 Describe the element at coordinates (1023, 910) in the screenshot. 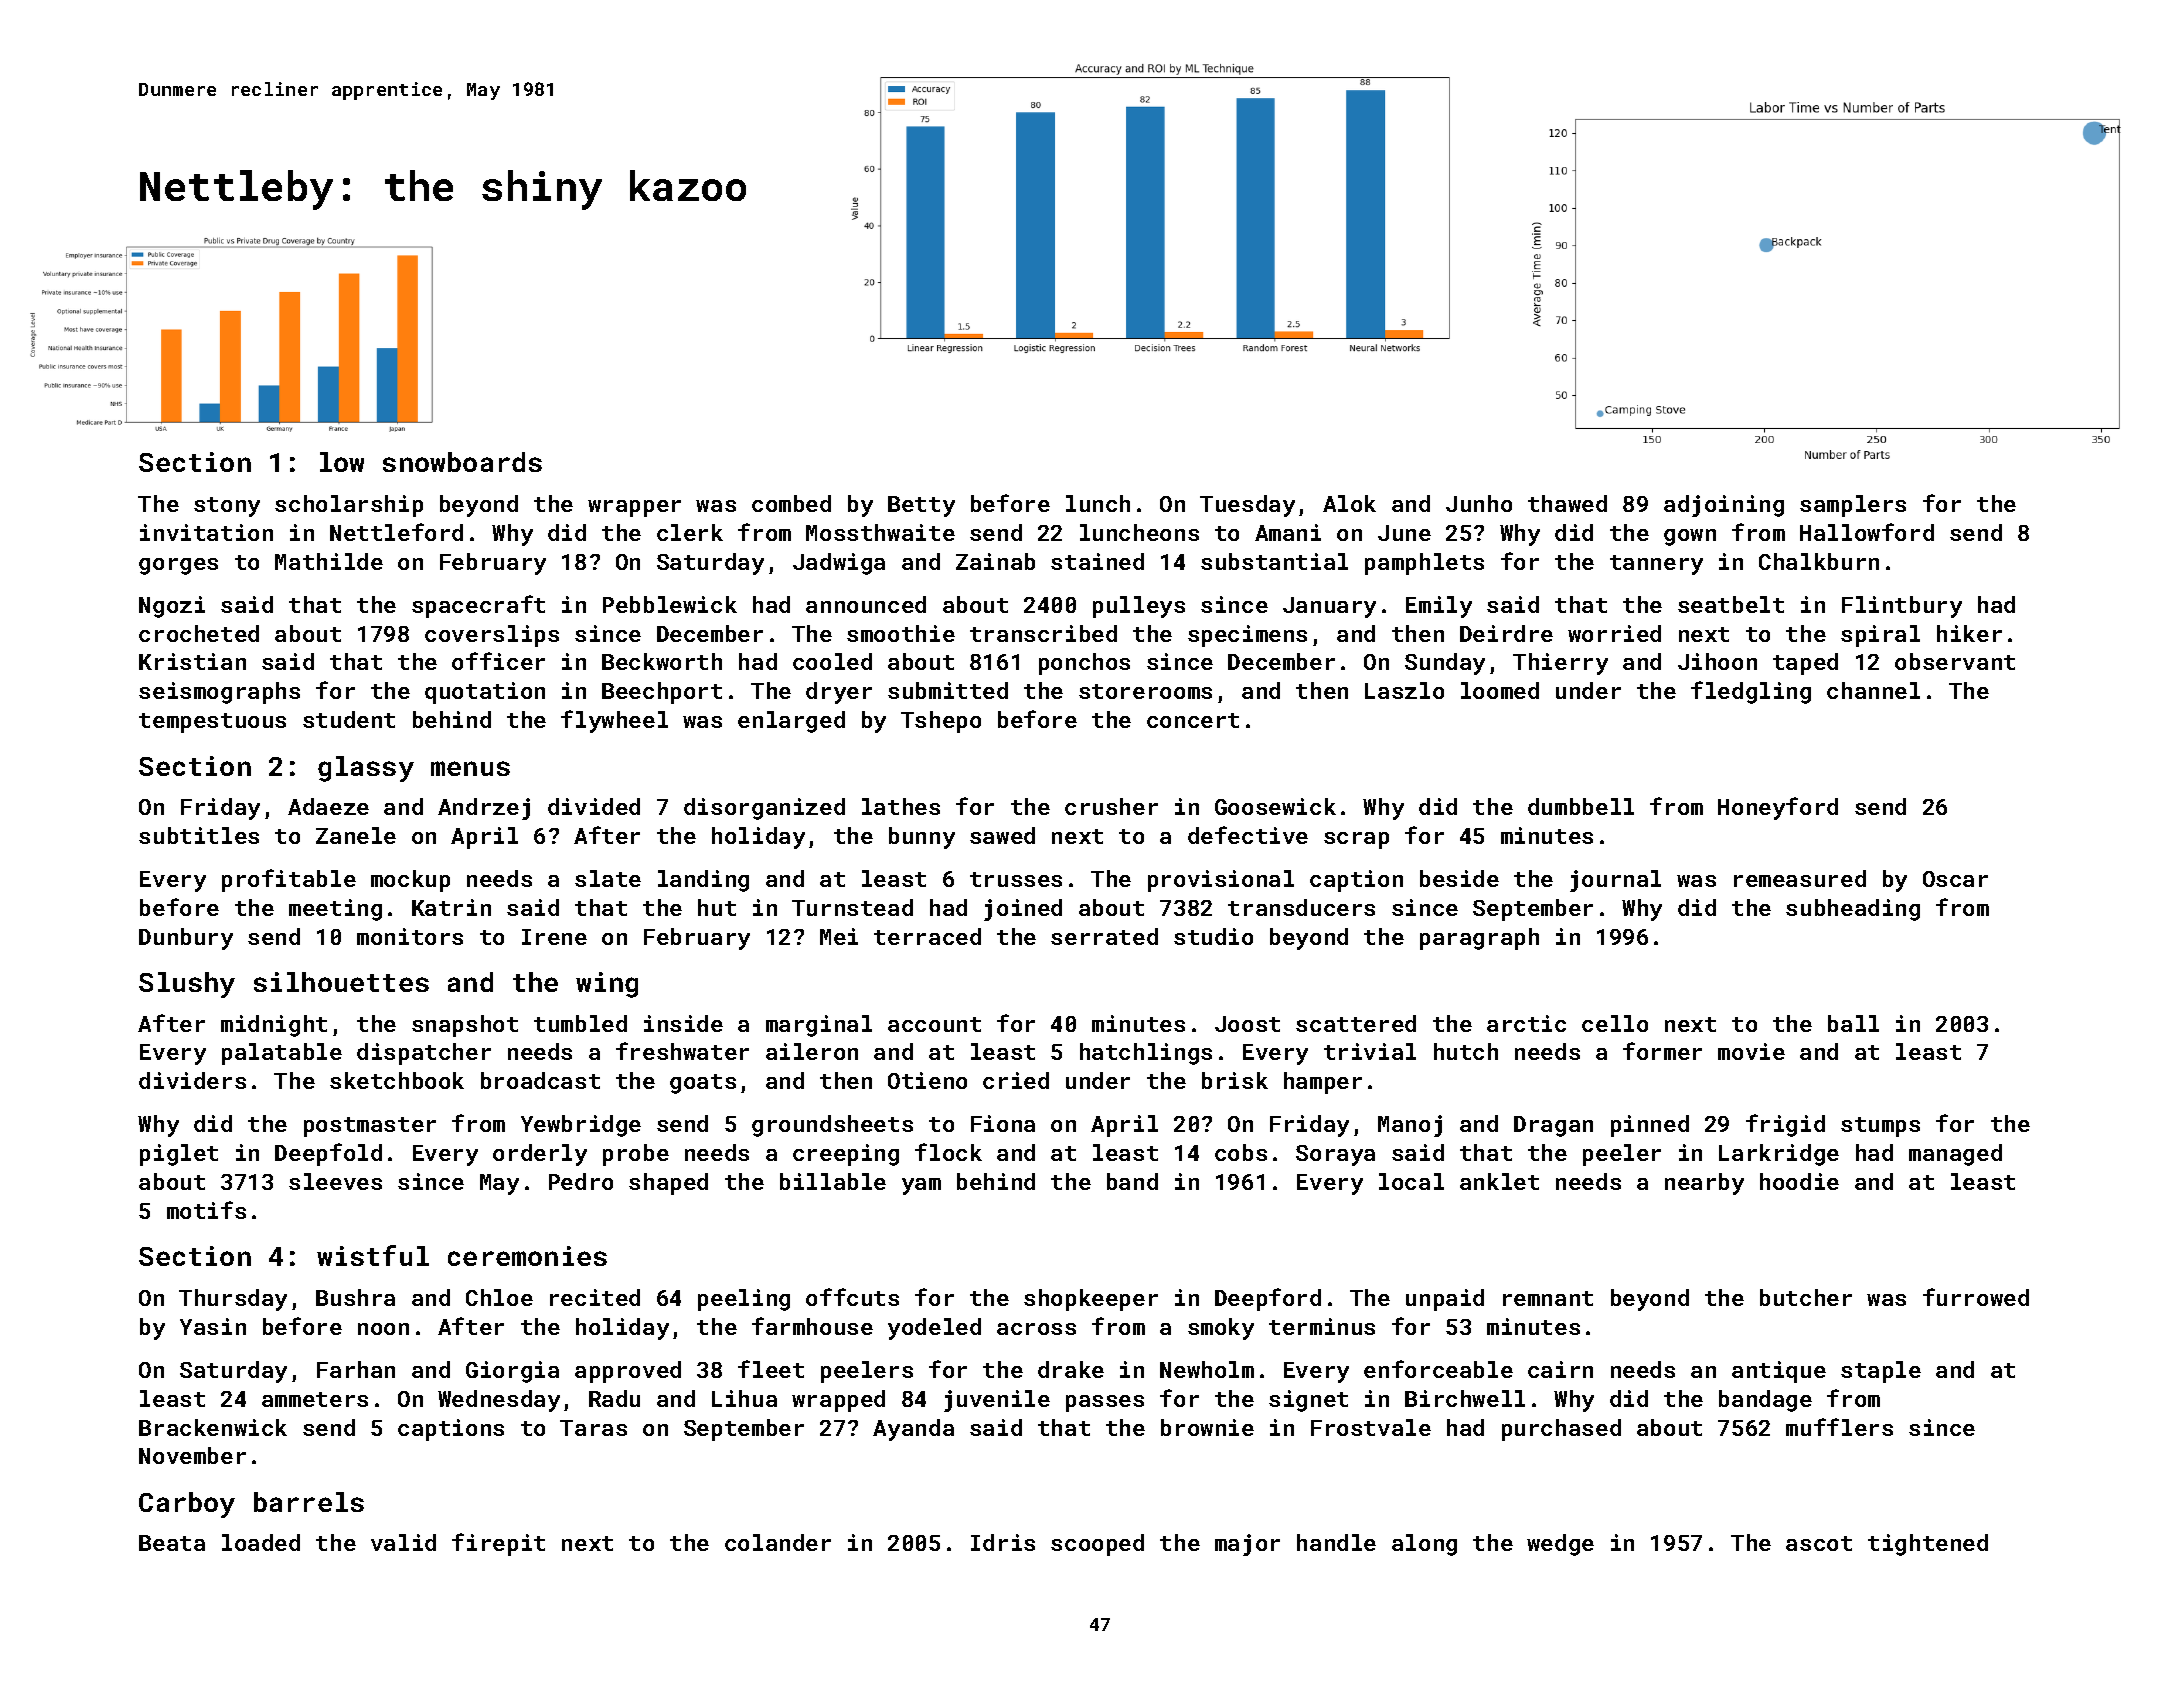

I see `joined` at that location.
